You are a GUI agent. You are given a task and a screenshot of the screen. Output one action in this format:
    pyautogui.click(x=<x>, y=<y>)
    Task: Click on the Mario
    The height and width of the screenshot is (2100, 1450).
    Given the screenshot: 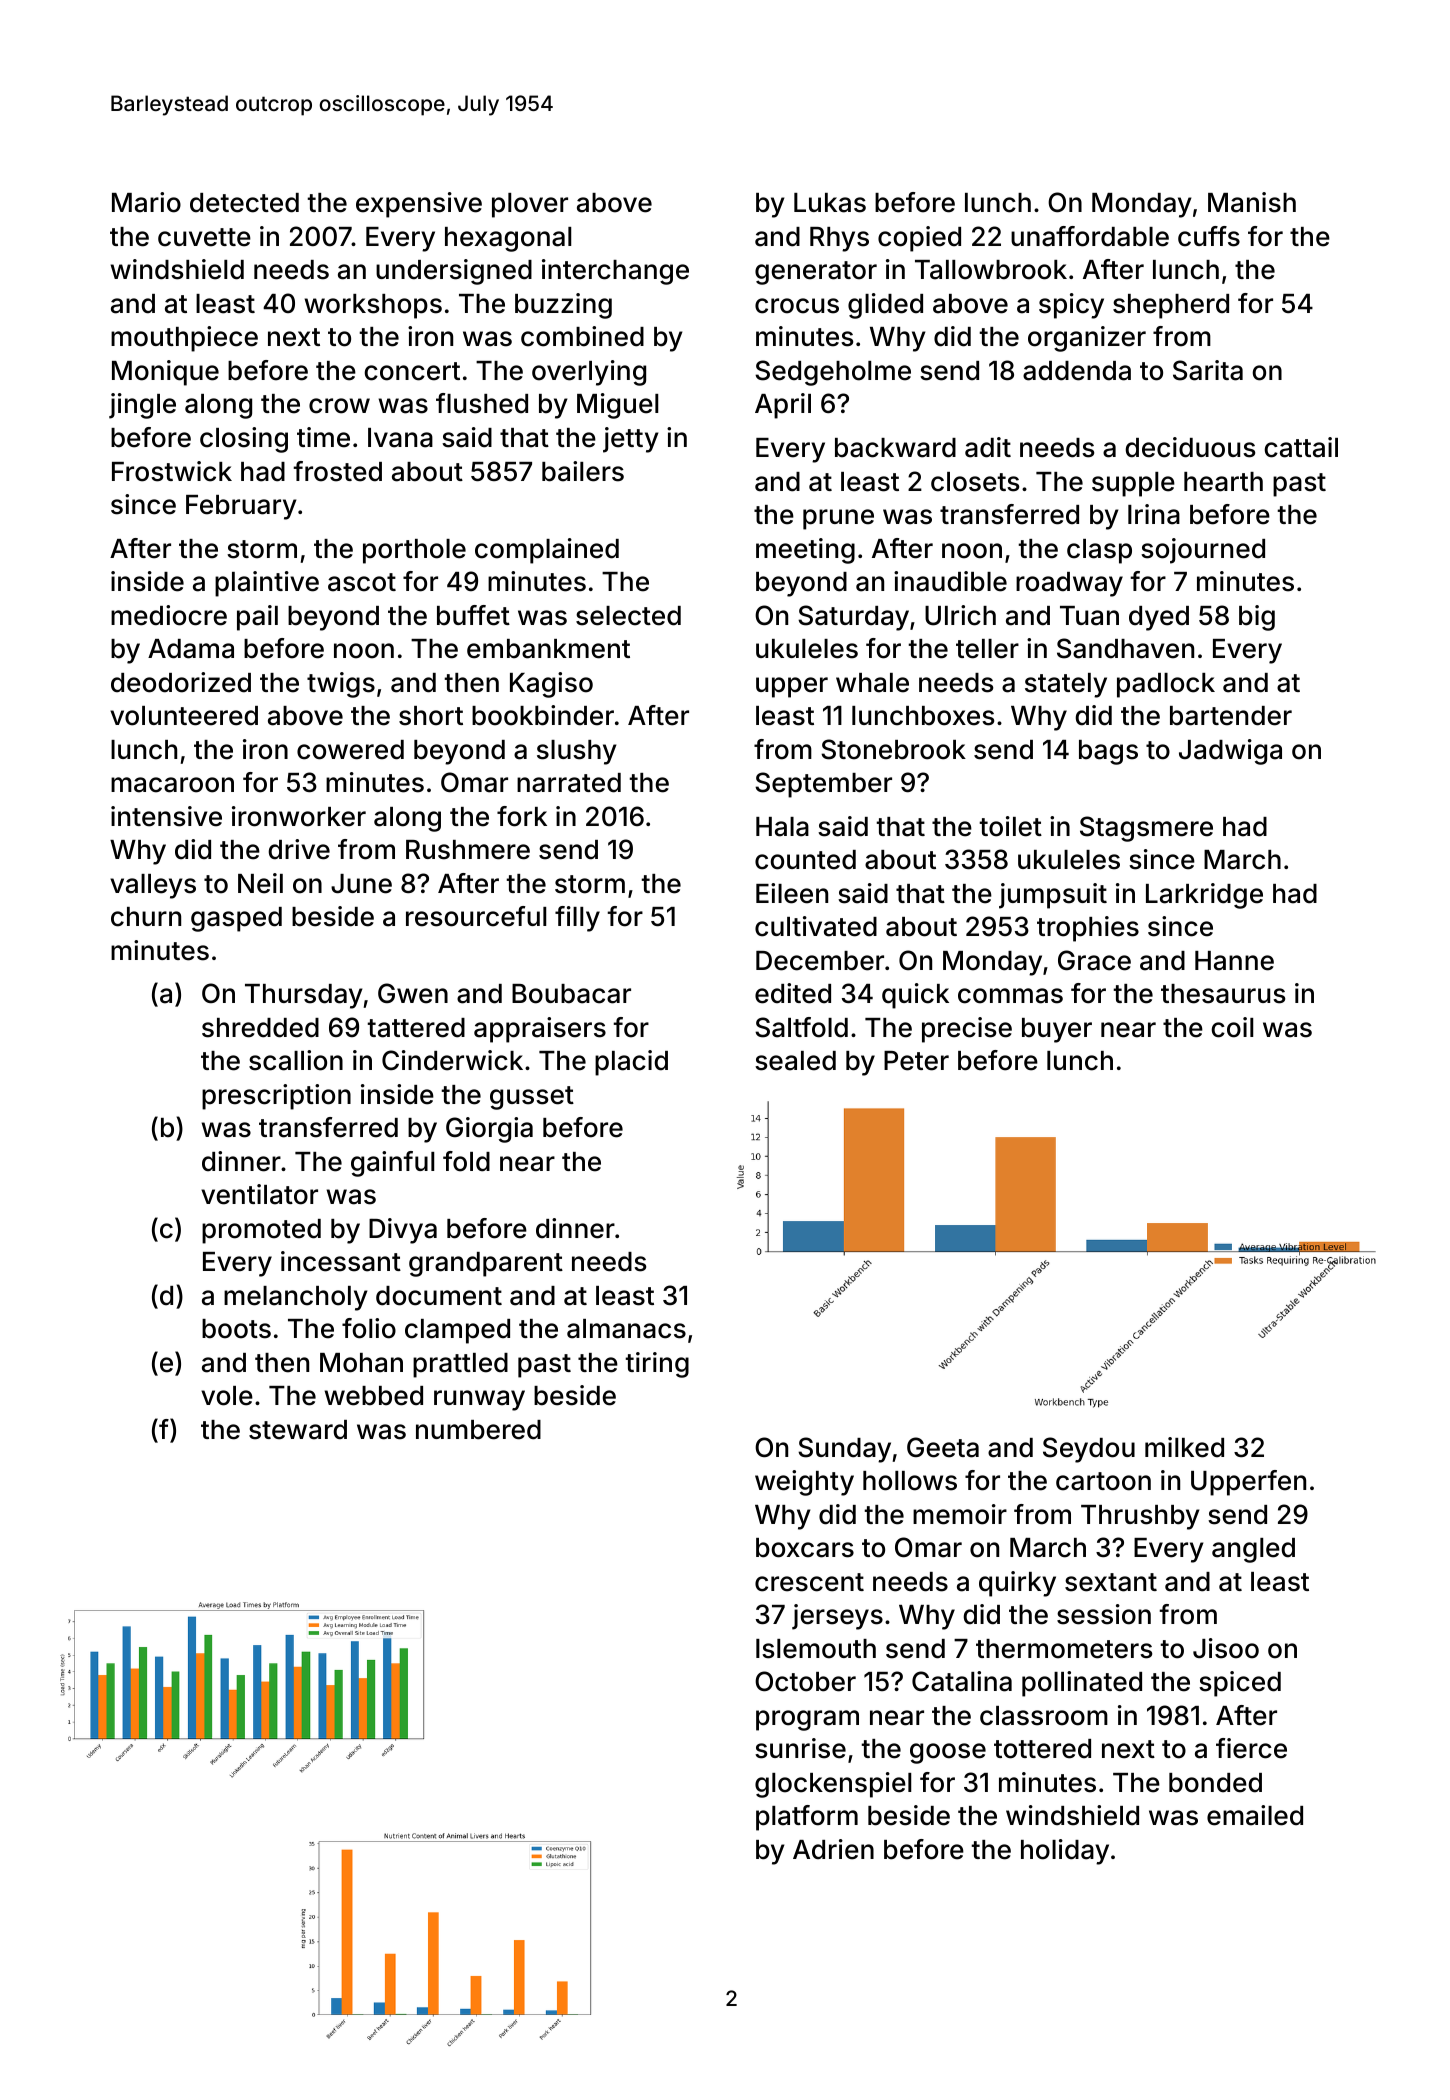 What is the action you would take?
    pyautogui.click(x=146, y=202)
